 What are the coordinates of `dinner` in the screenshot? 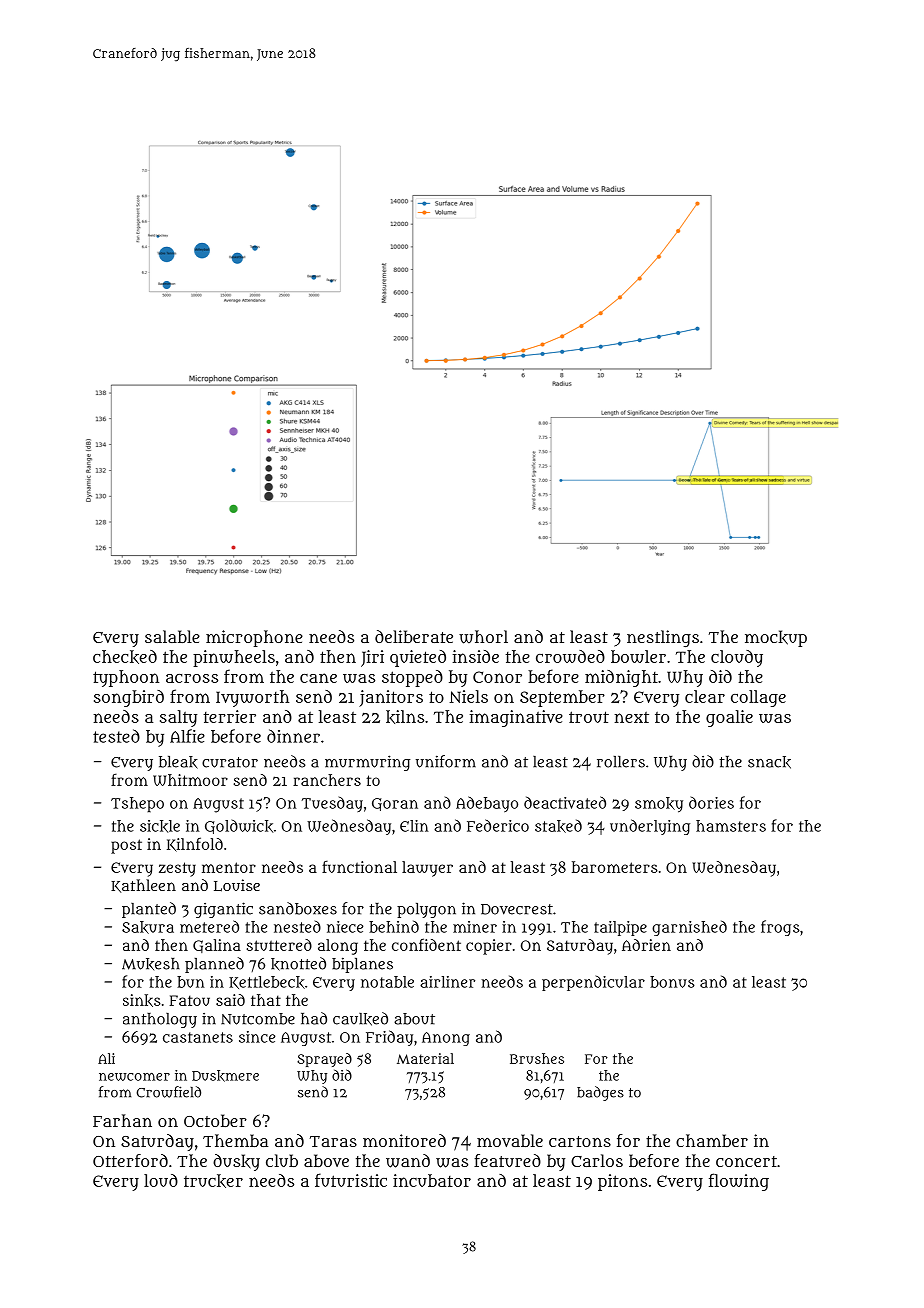 It's located at (293, 736).
